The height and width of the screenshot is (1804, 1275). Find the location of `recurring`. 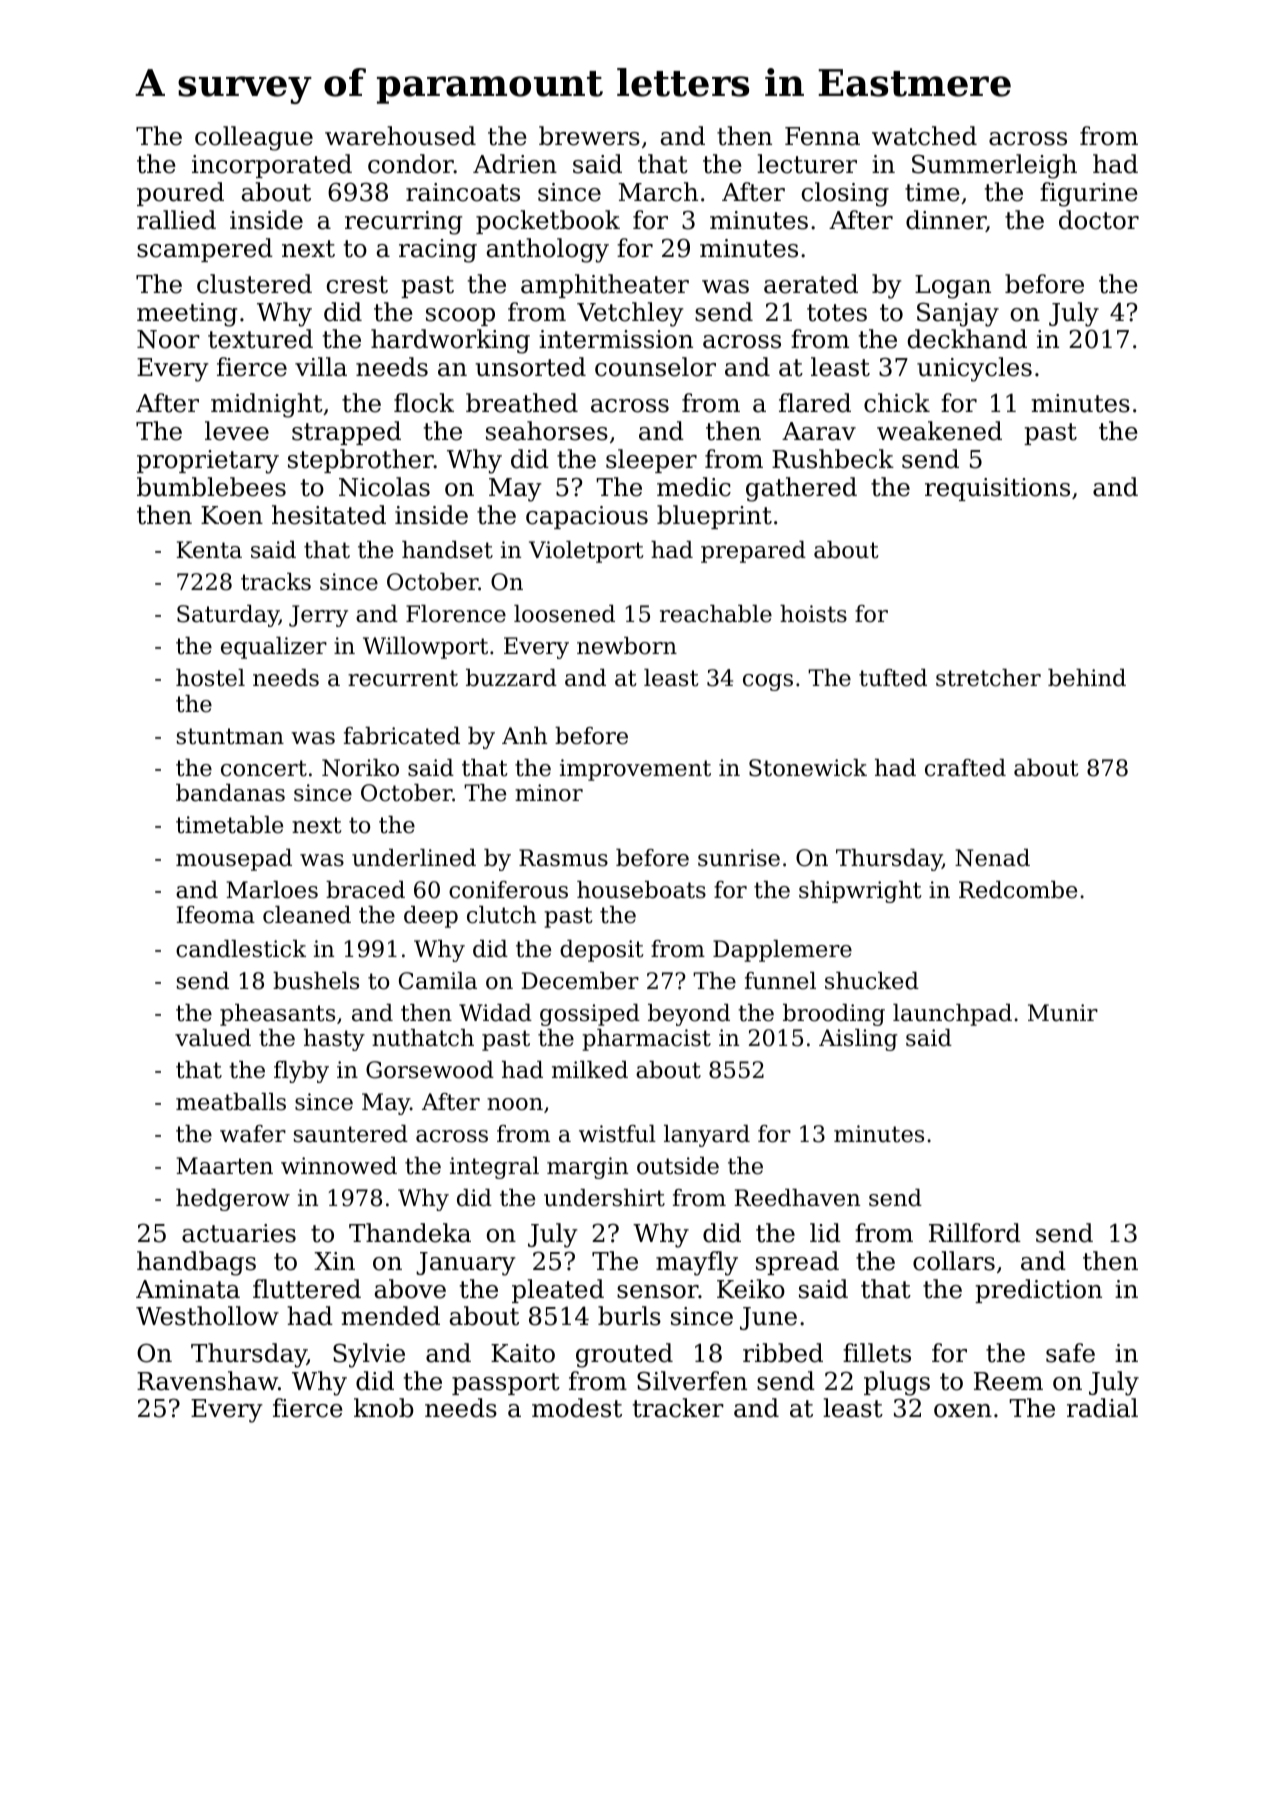

recurring is located at coordinates (403, 223).
